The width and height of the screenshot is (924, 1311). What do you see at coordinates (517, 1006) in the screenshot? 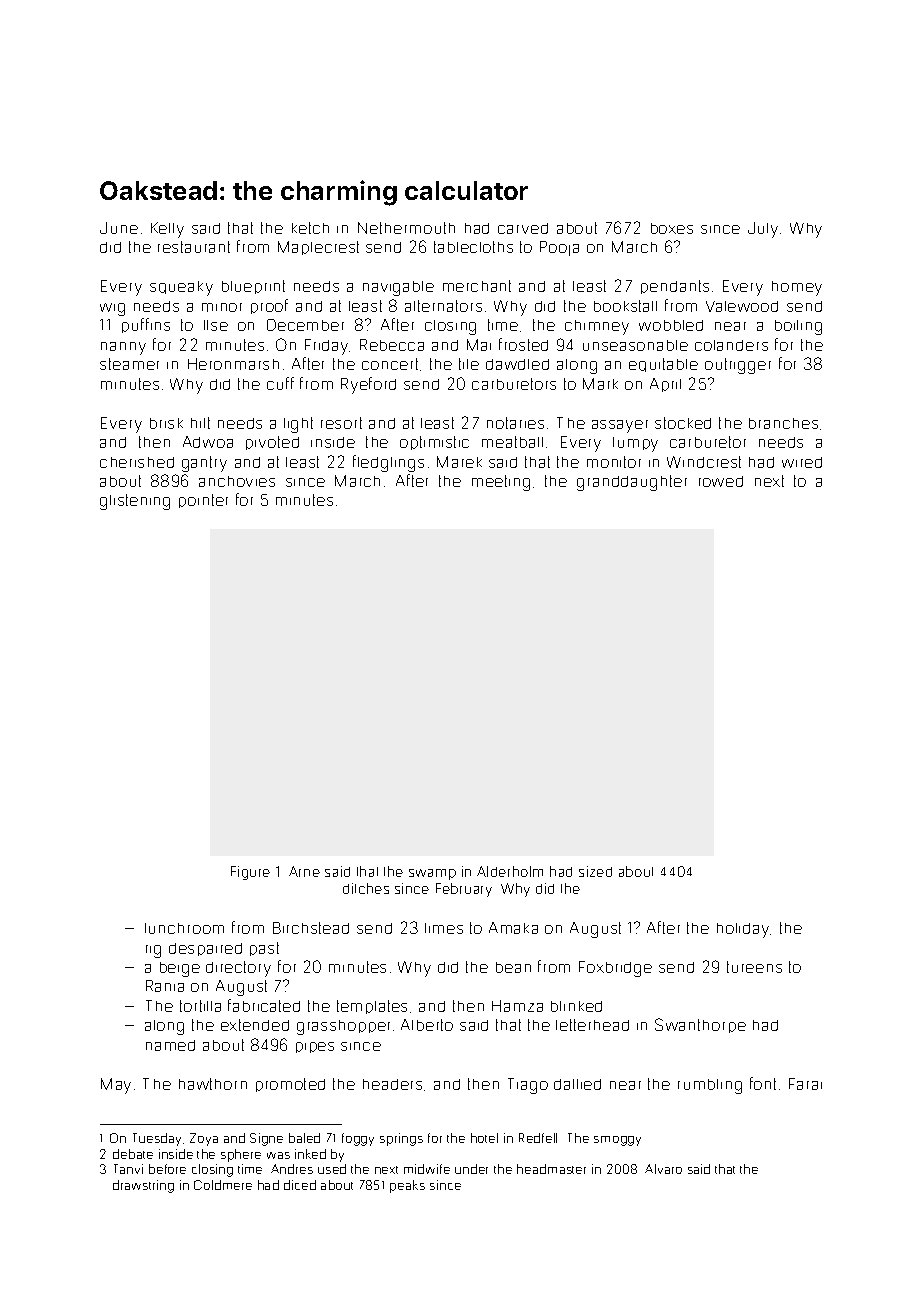
I see `Hamza` at bounding box center [517, 1006].
